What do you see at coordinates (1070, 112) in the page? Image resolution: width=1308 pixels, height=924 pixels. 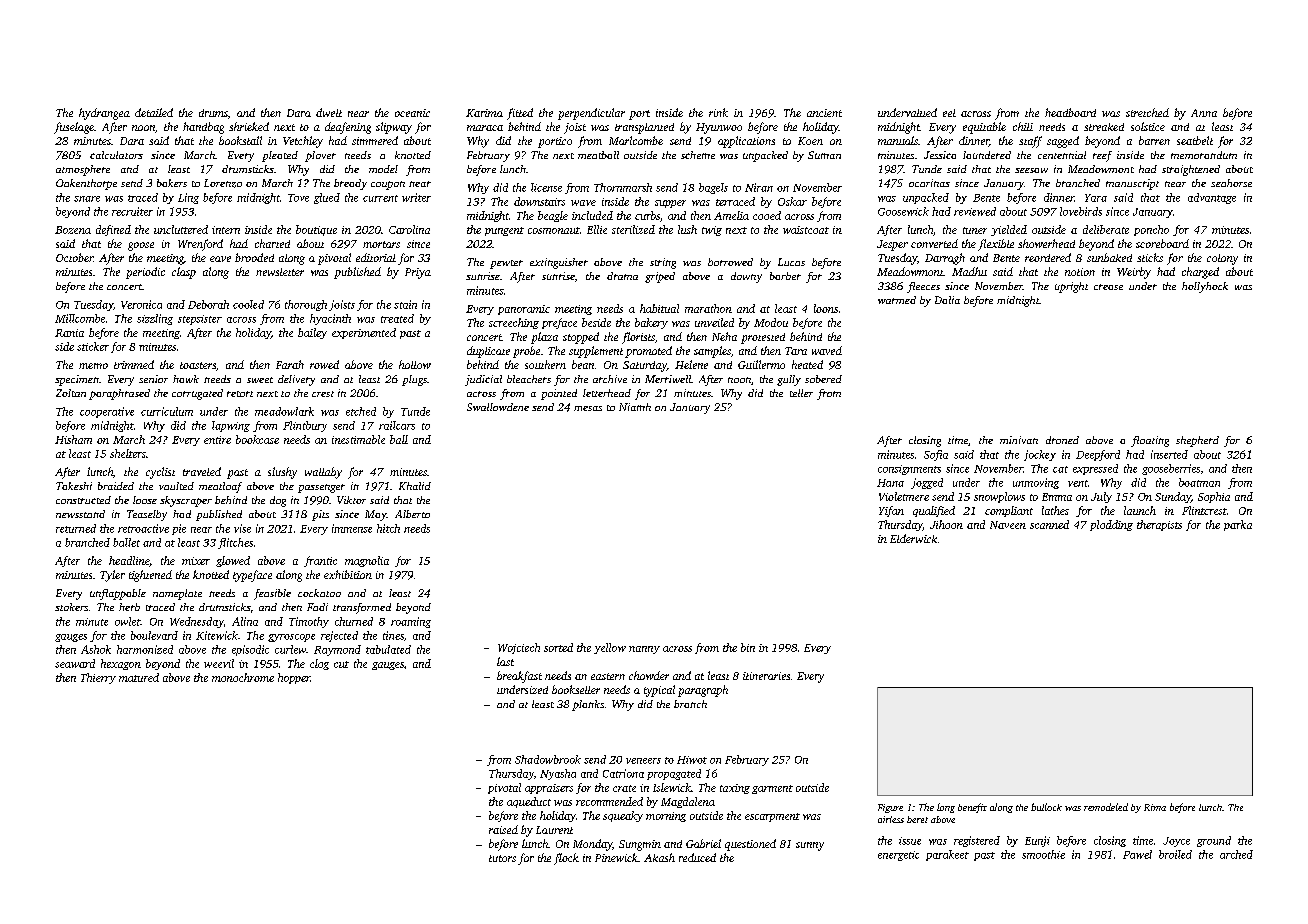 I see `headboard` at bounding box center [1070, 112].
